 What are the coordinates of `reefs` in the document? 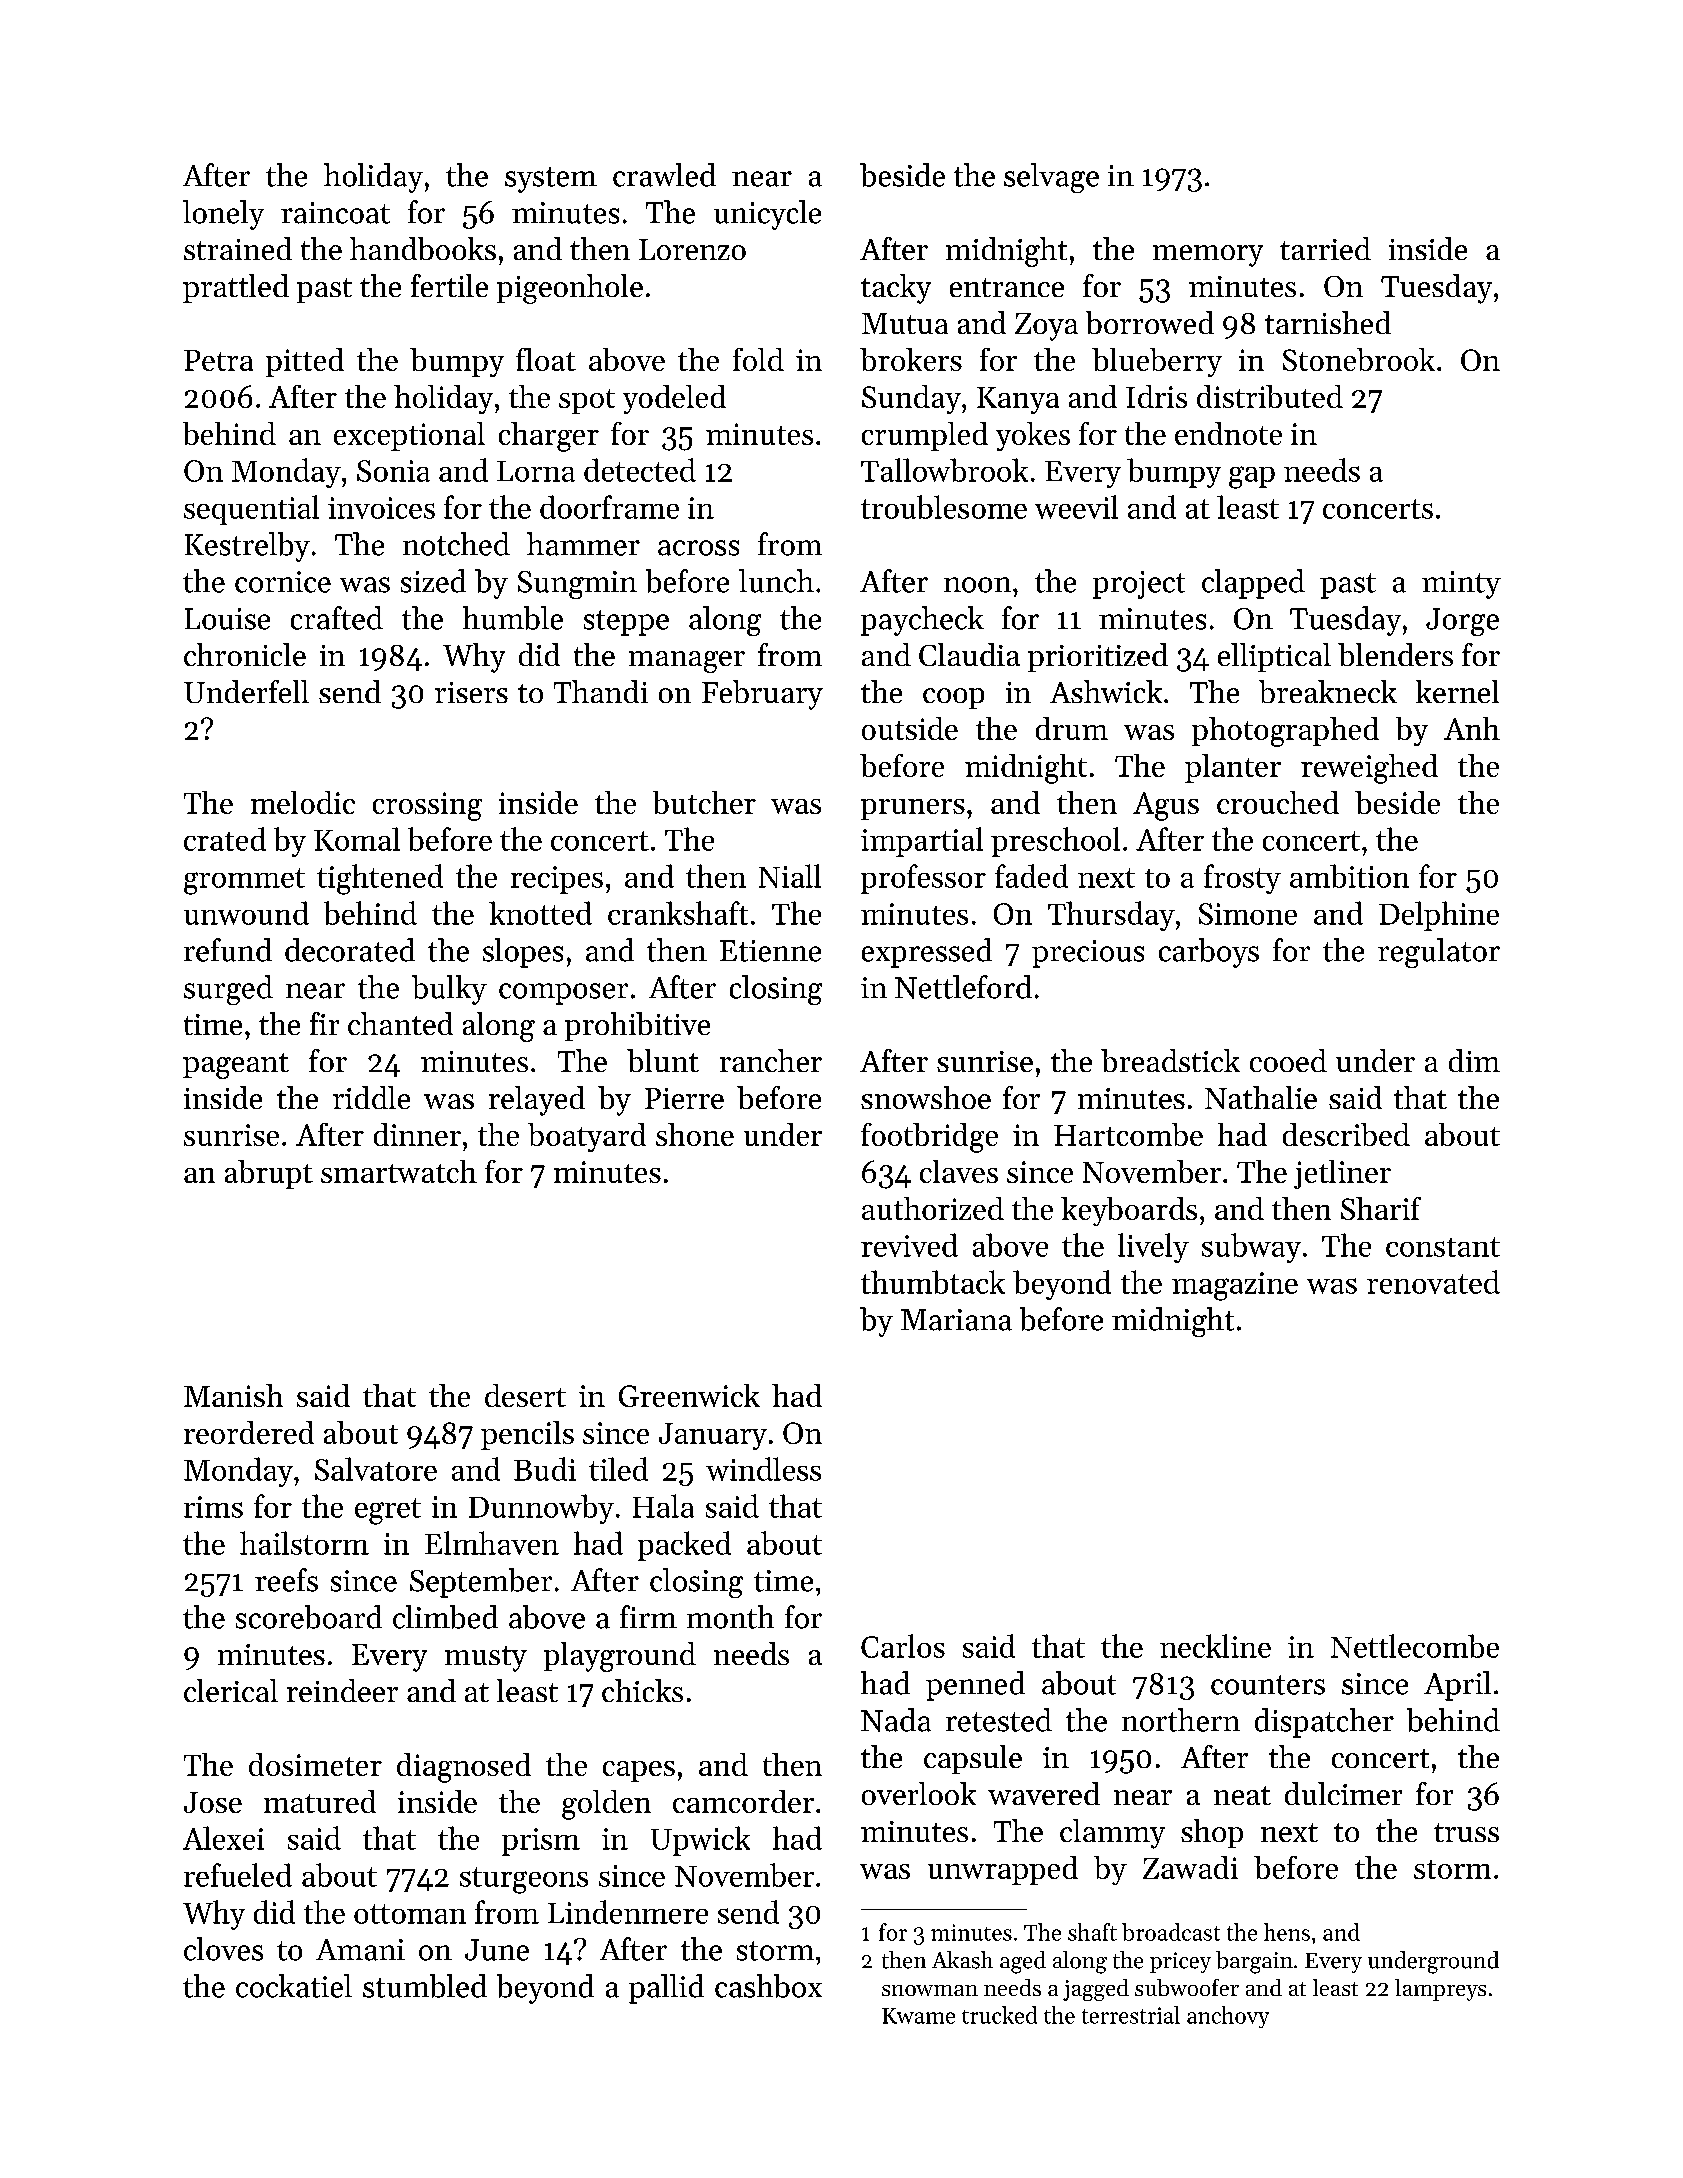 It's located at (286, 1580).
